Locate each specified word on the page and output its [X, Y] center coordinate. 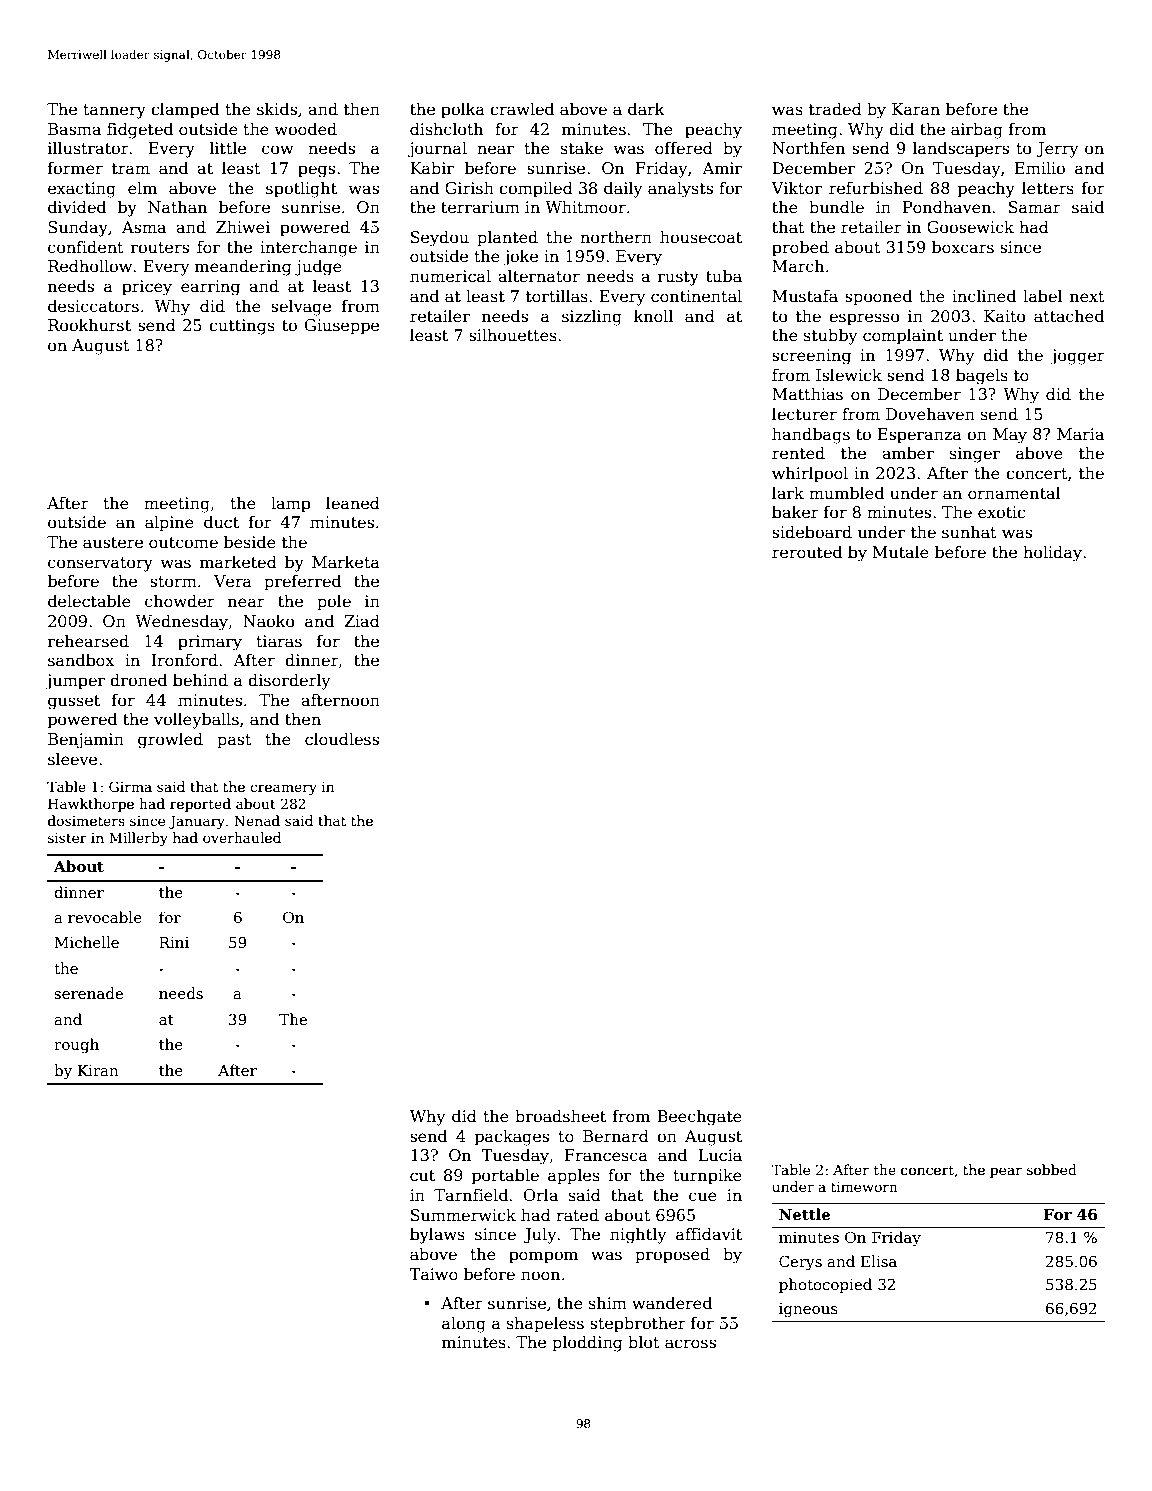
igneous [808, 1310]
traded [835, 108]
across [690, 1344]
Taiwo [433, 1274]
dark [646, 109]
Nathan [177, 207]
